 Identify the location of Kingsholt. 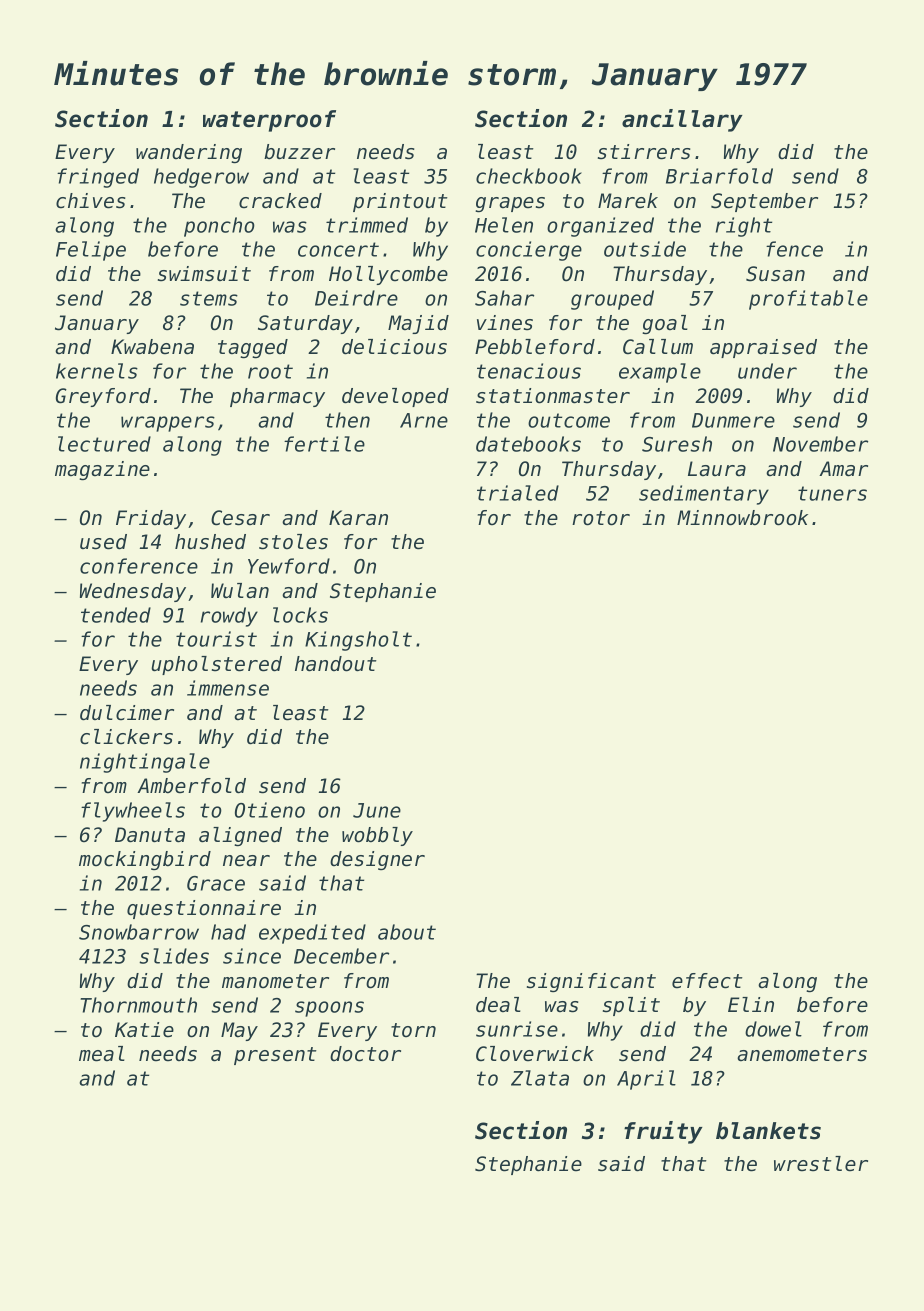
(358, 641).
